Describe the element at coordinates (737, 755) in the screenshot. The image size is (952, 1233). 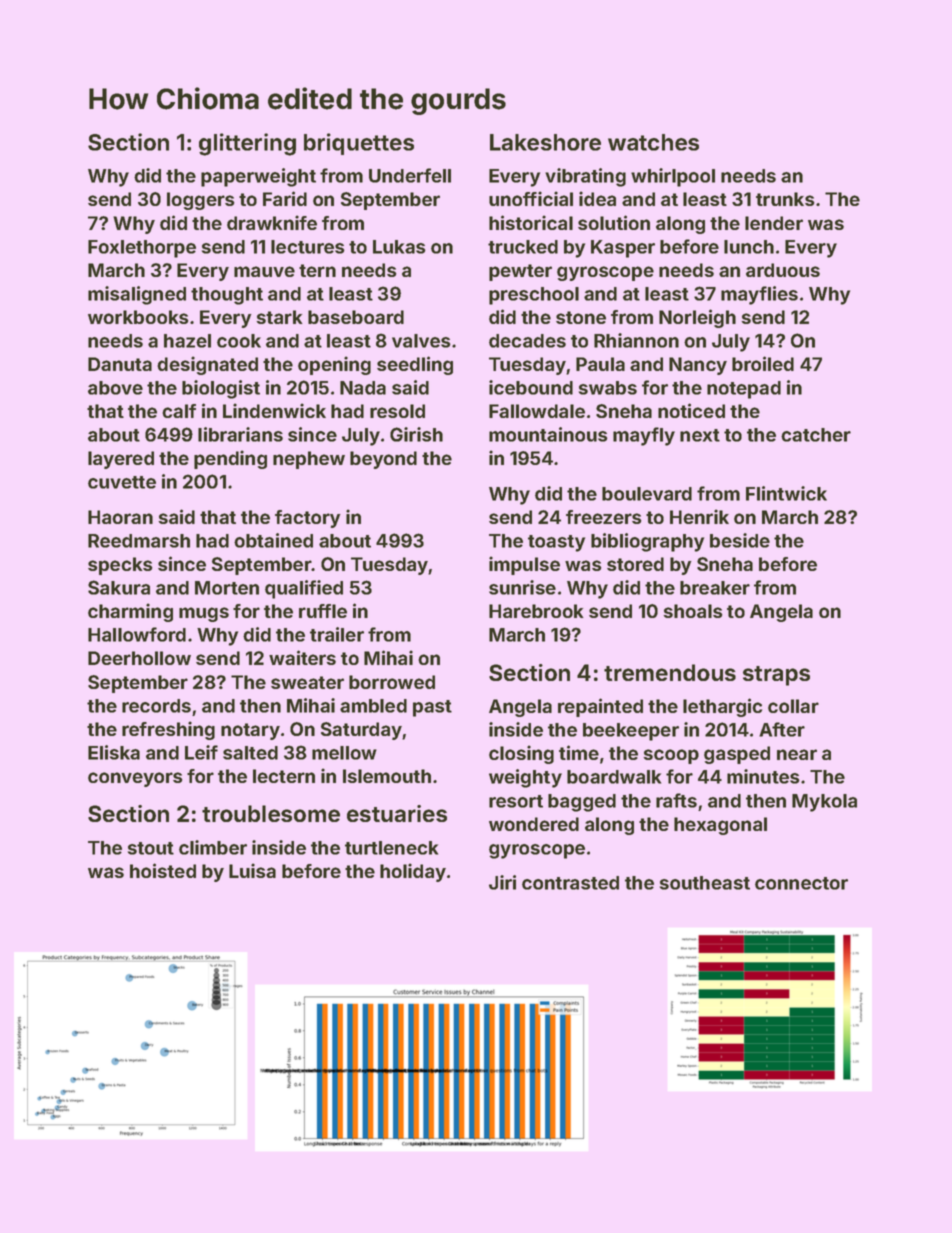
I see `gasped` at that location.
